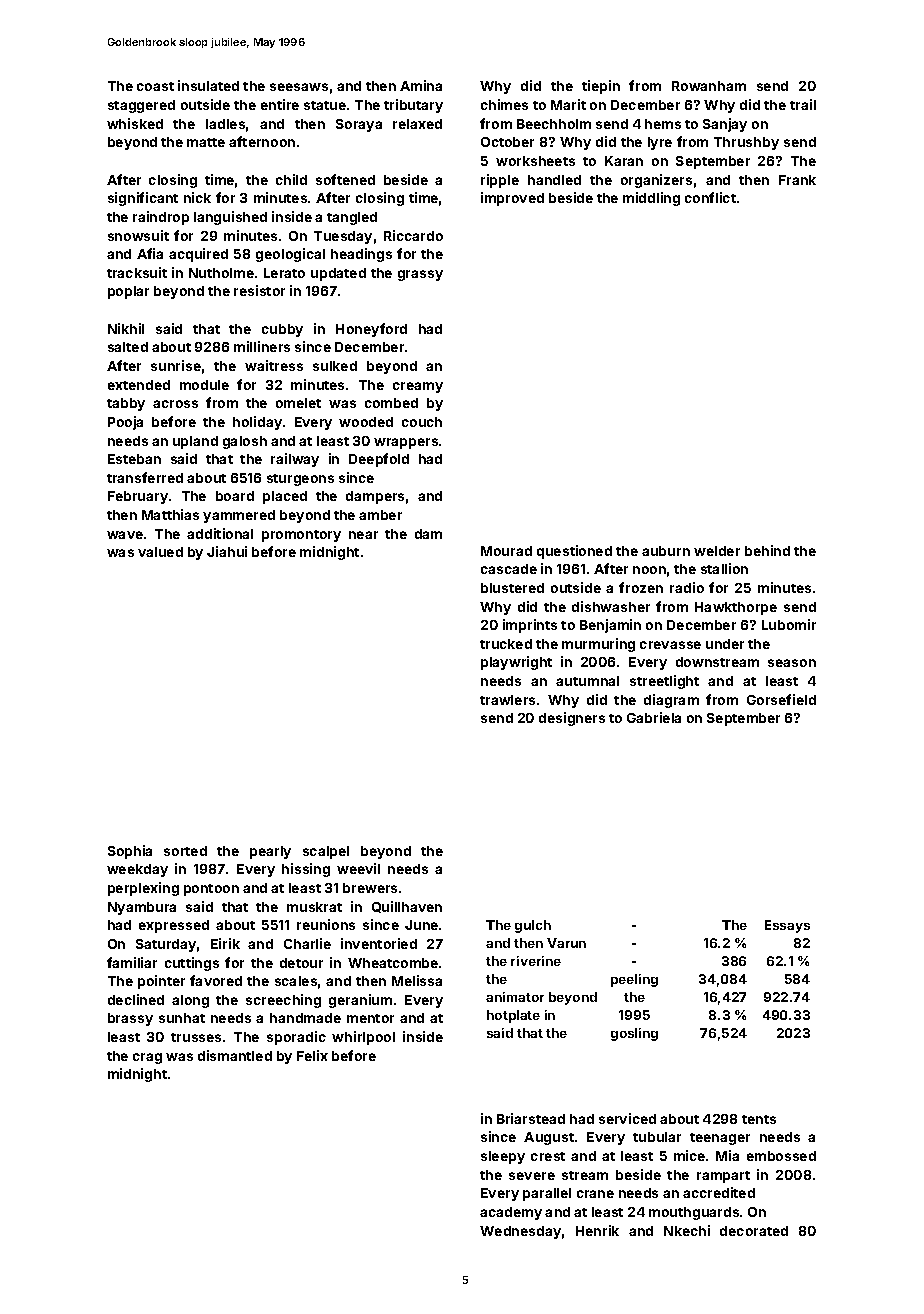  Describe the element at coordinates (671, 701) in the image. I see `diagram` at that location.
